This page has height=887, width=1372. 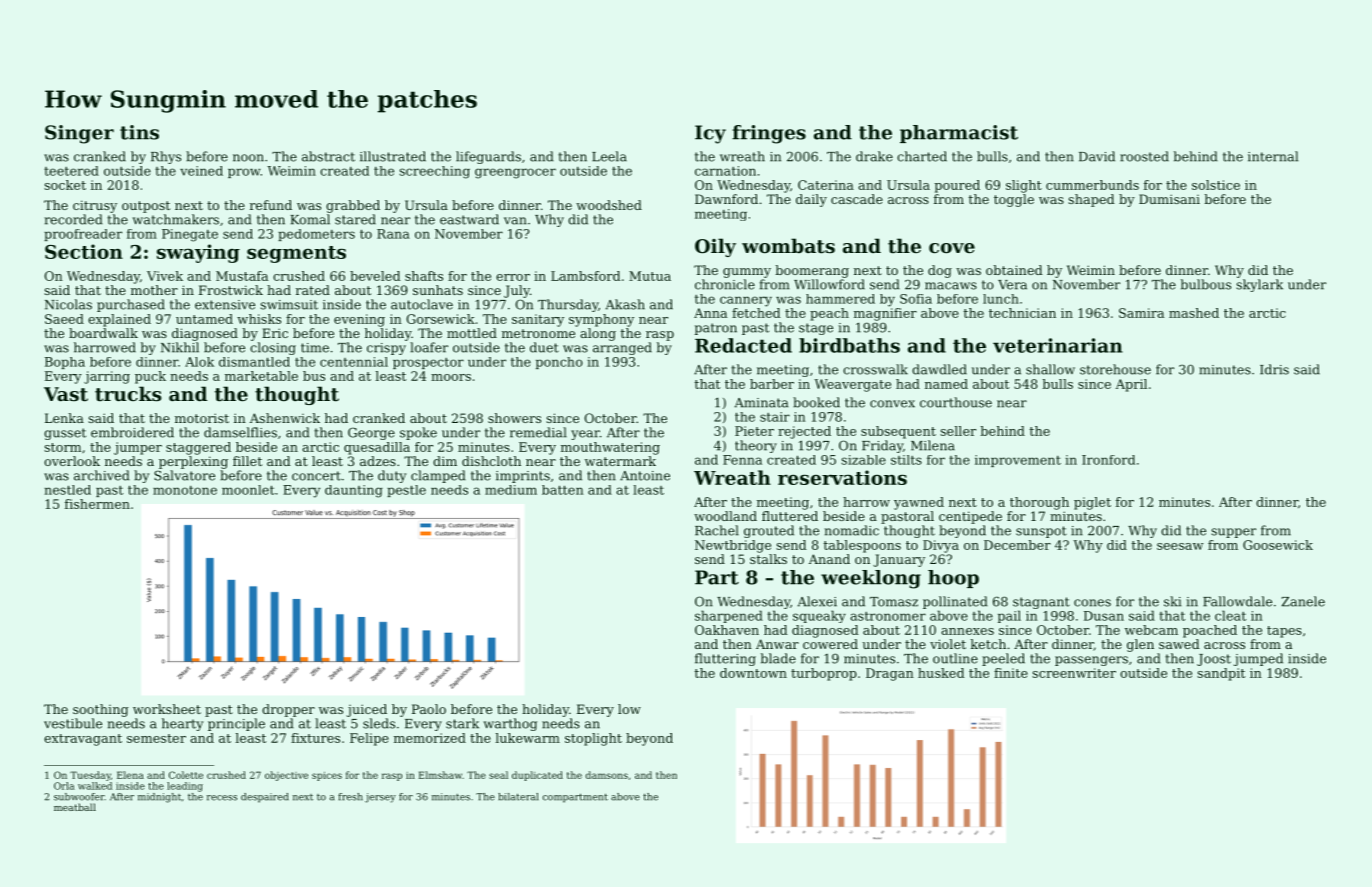 I want to click on Lenka, so click(x=64, y=418).
